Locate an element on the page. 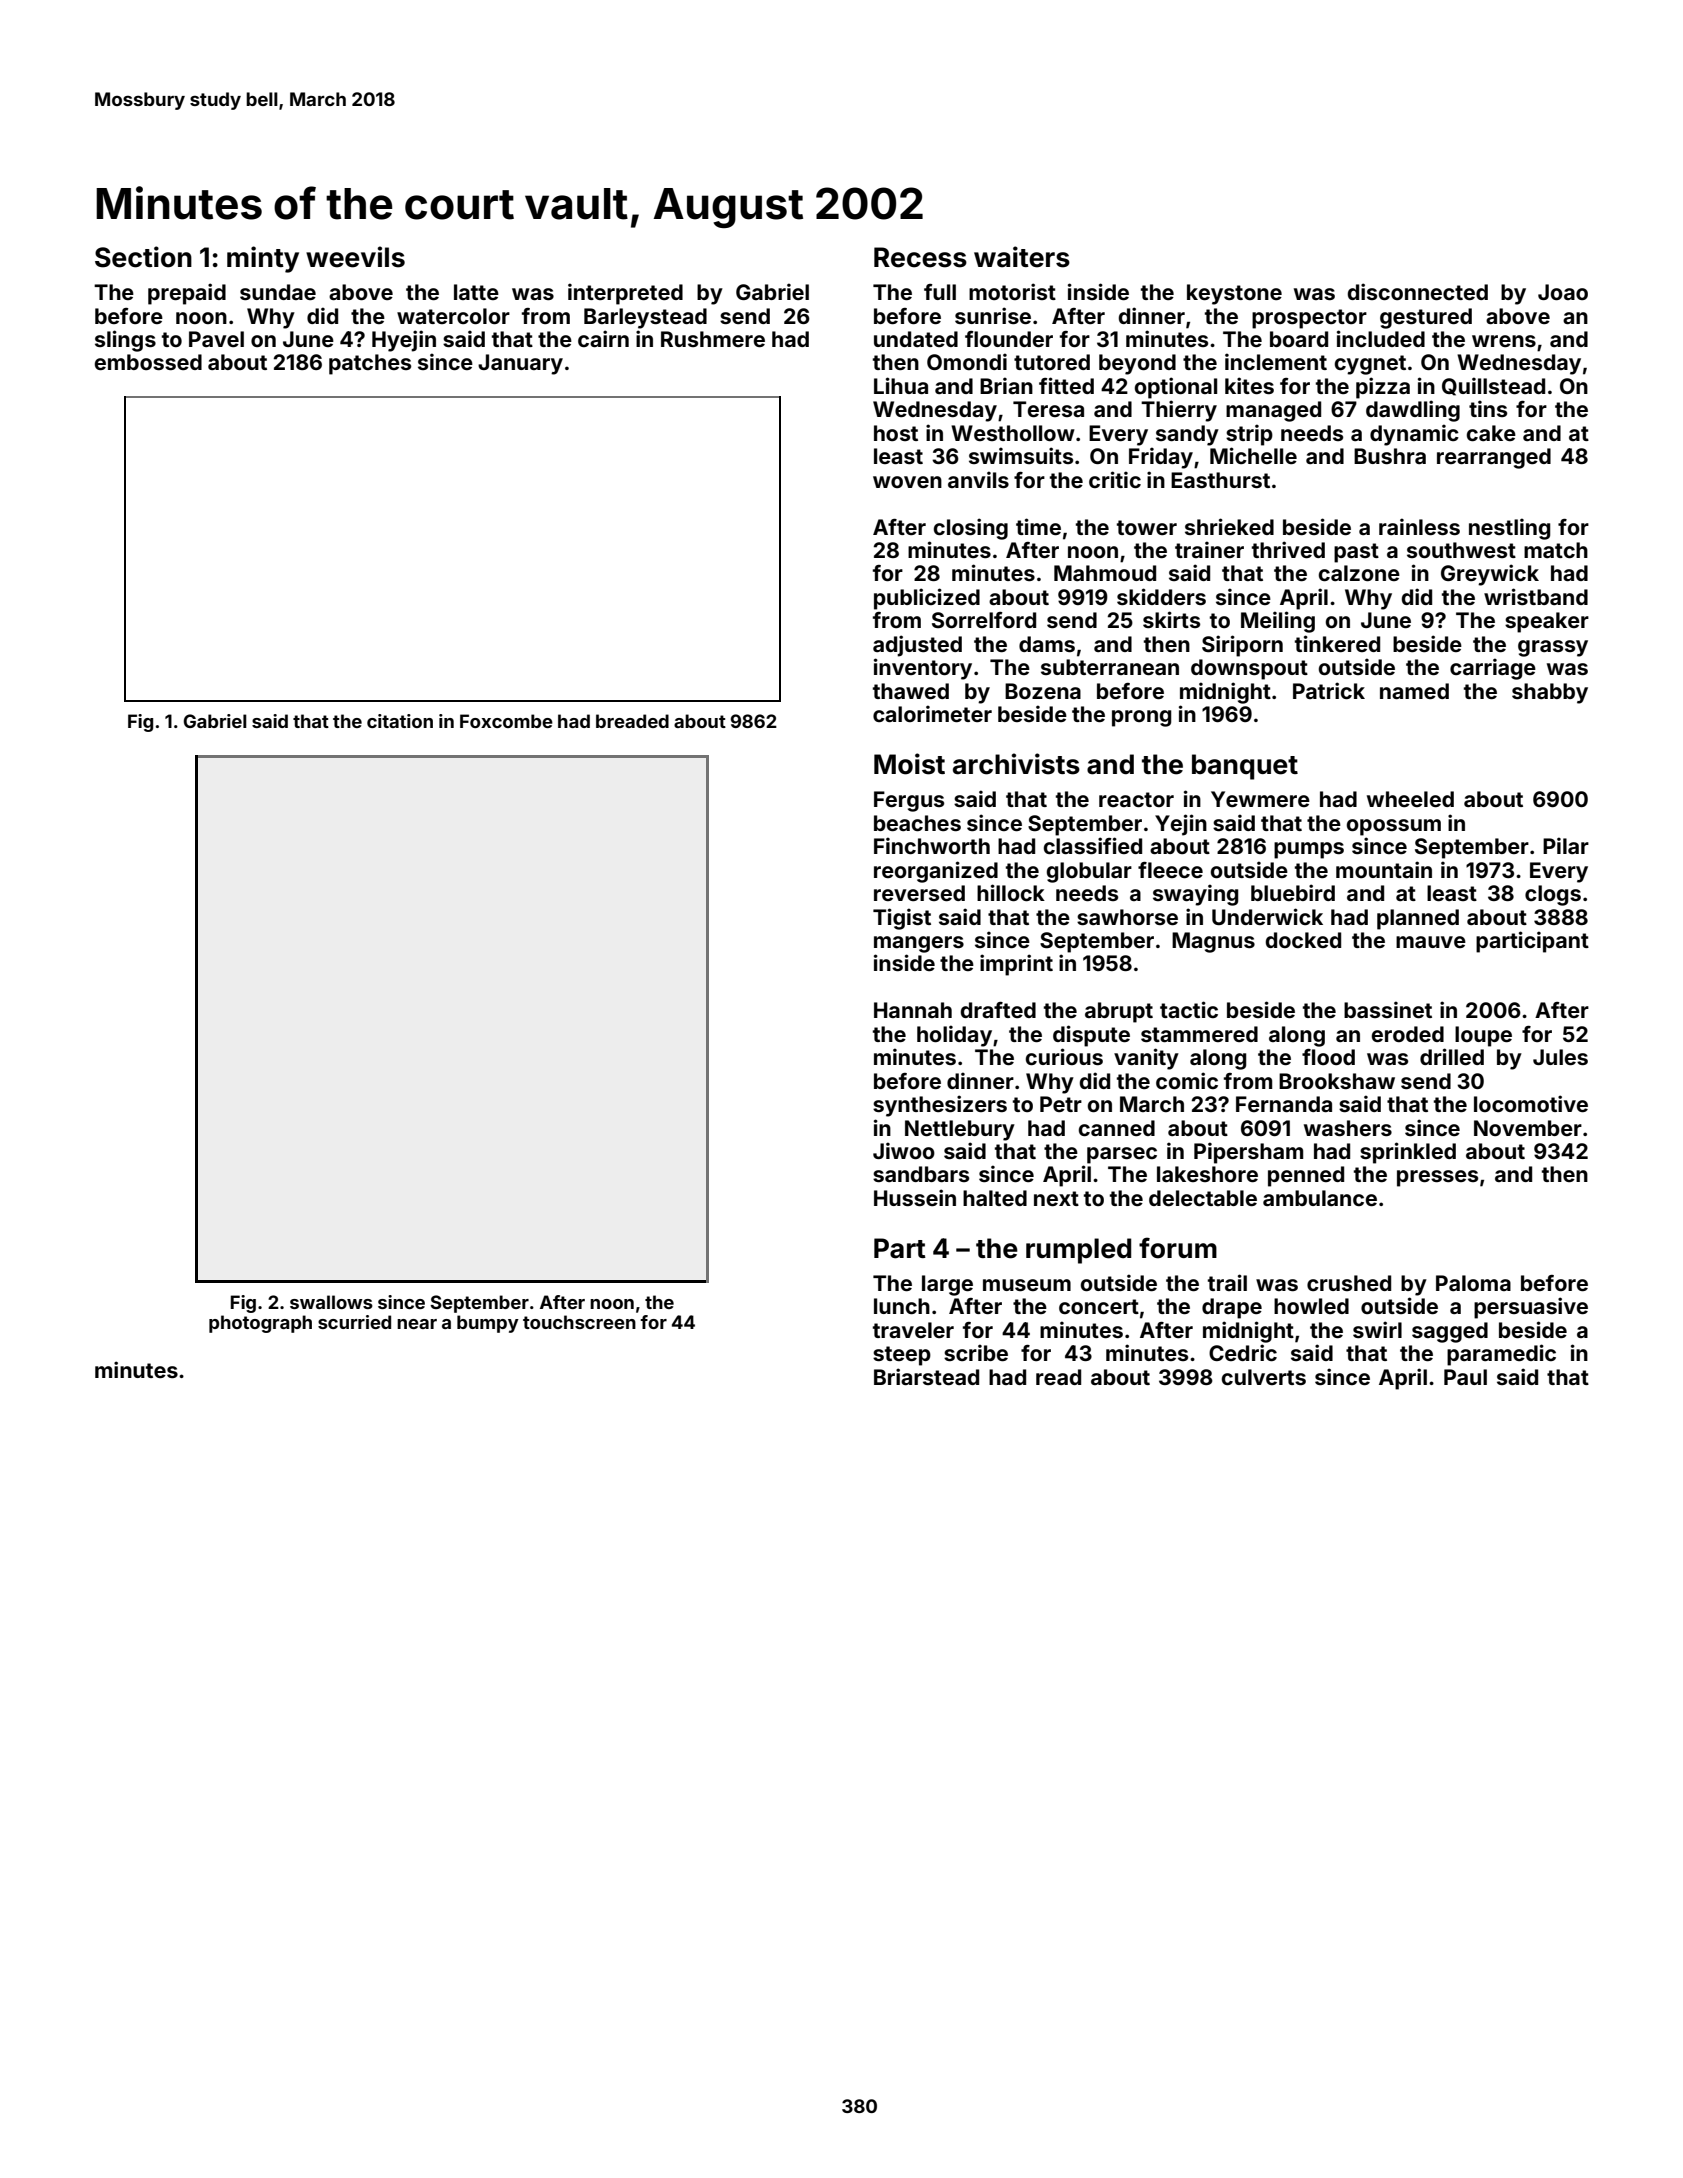  imprint is located at coordinates (1016, 965).
